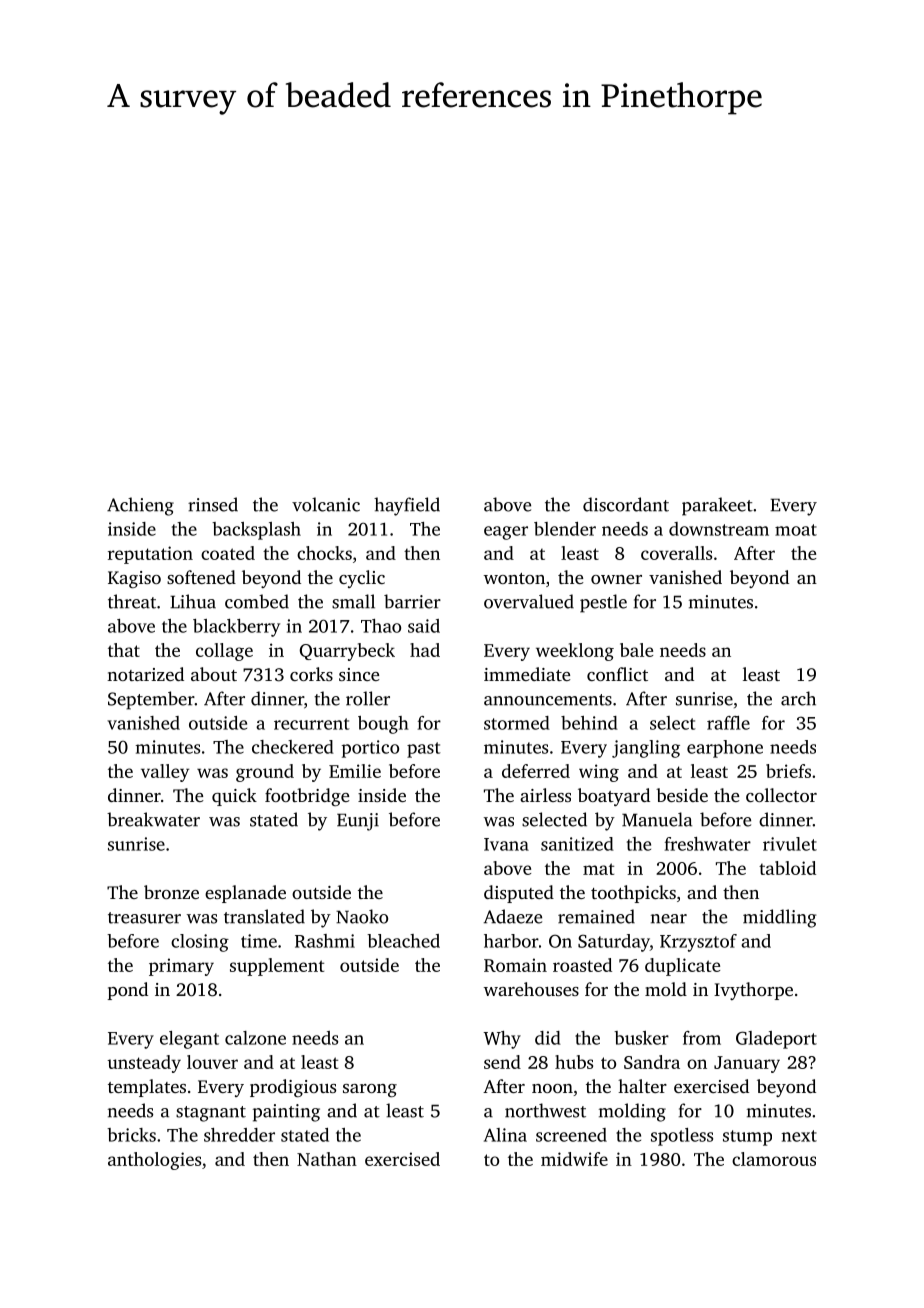 This document has width=924, height=1308. Describe the element at coordinates (676, 553) in the document. I see `coveralls` at that location.
